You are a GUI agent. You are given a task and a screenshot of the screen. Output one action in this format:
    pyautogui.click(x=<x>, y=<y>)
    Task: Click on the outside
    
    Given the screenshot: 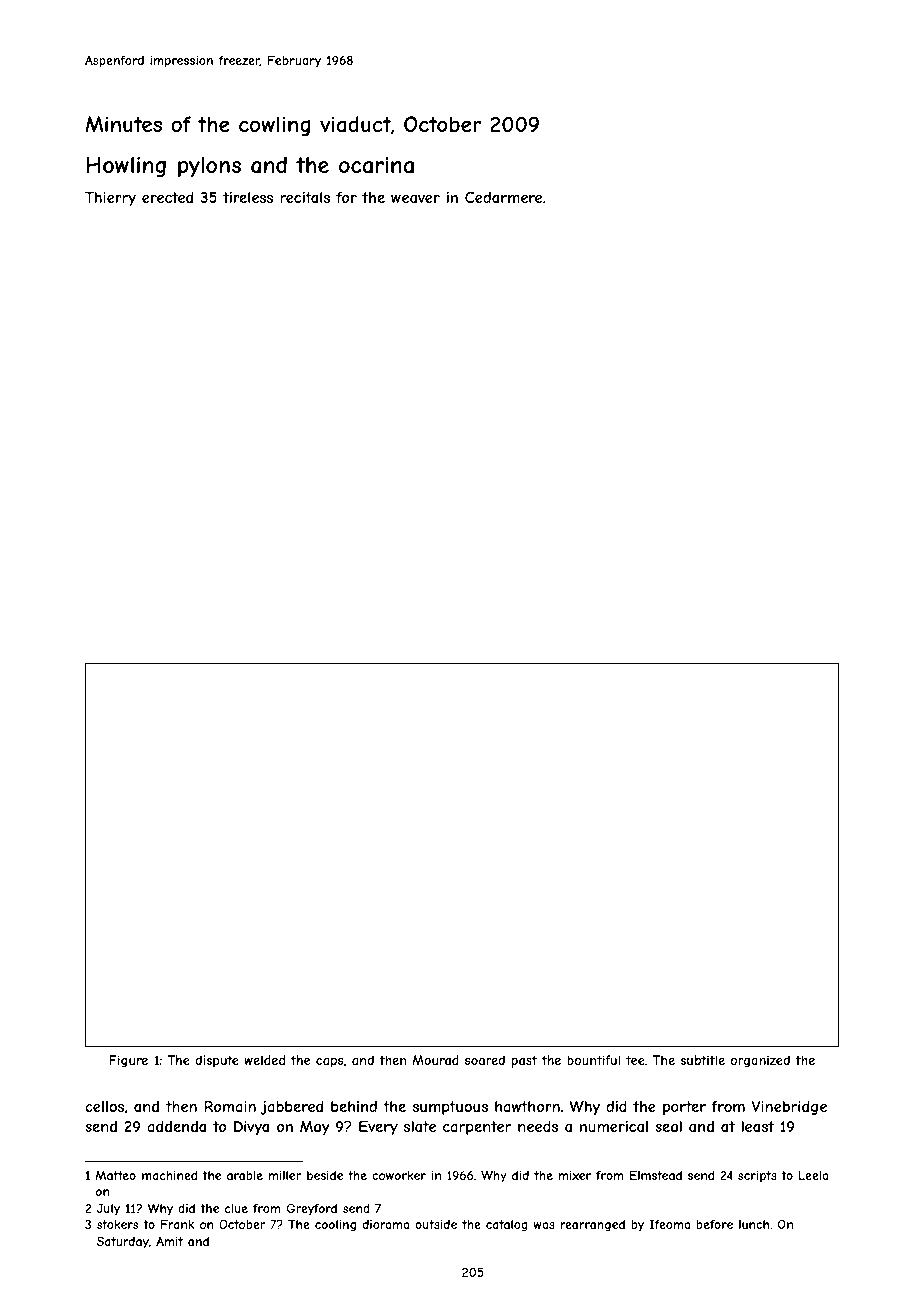 What is the action you would take?
    pyautogui.click(x=436, y=1224)
